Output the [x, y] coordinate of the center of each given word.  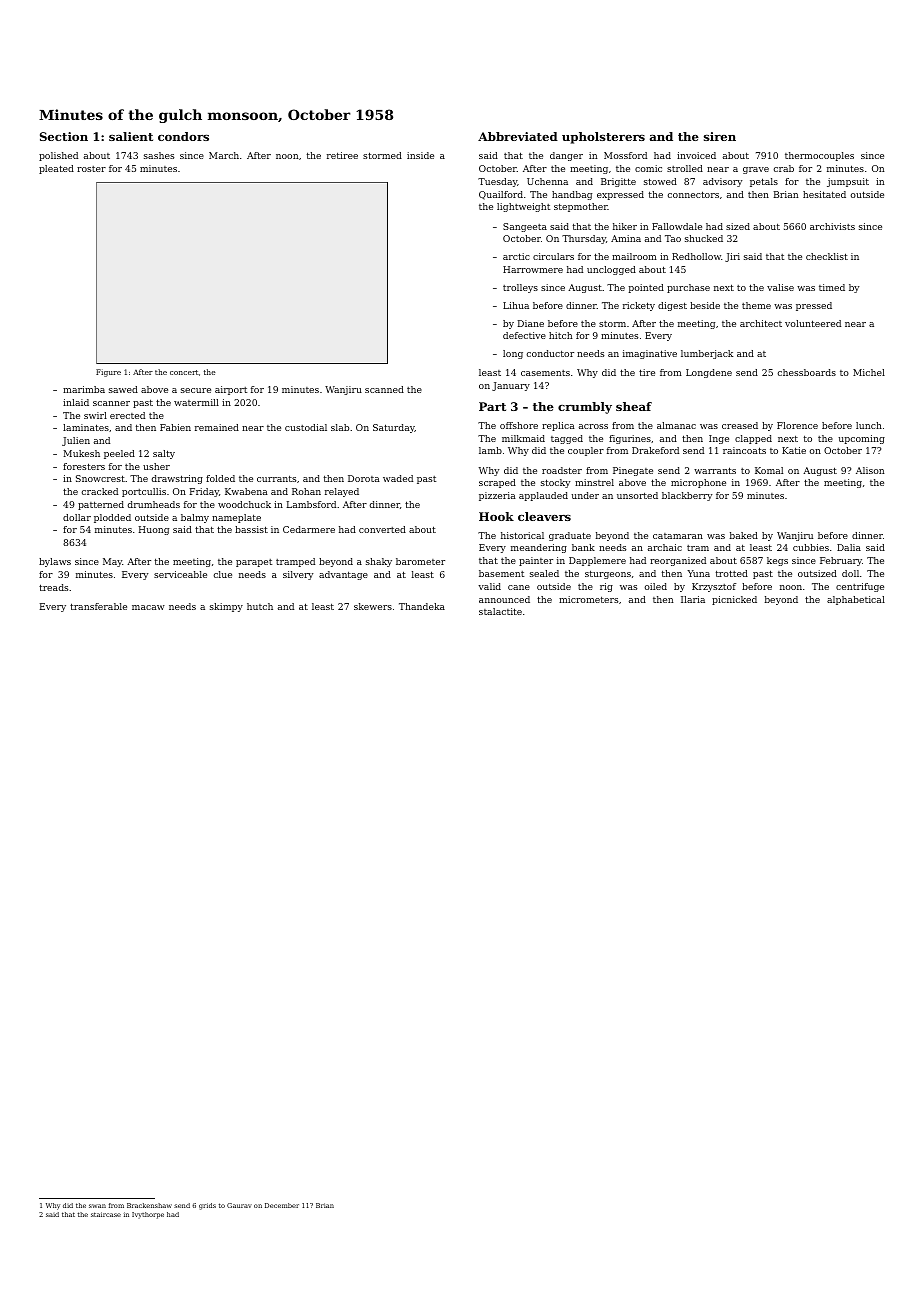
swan [97, 1206]
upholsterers [603, 138]
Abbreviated [518, 136]
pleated [56, 169]
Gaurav [239, 1205]
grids [207, 1206]
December [282, 1205]
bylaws [55, 562]
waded [398, 478]
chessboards [807, 372]
